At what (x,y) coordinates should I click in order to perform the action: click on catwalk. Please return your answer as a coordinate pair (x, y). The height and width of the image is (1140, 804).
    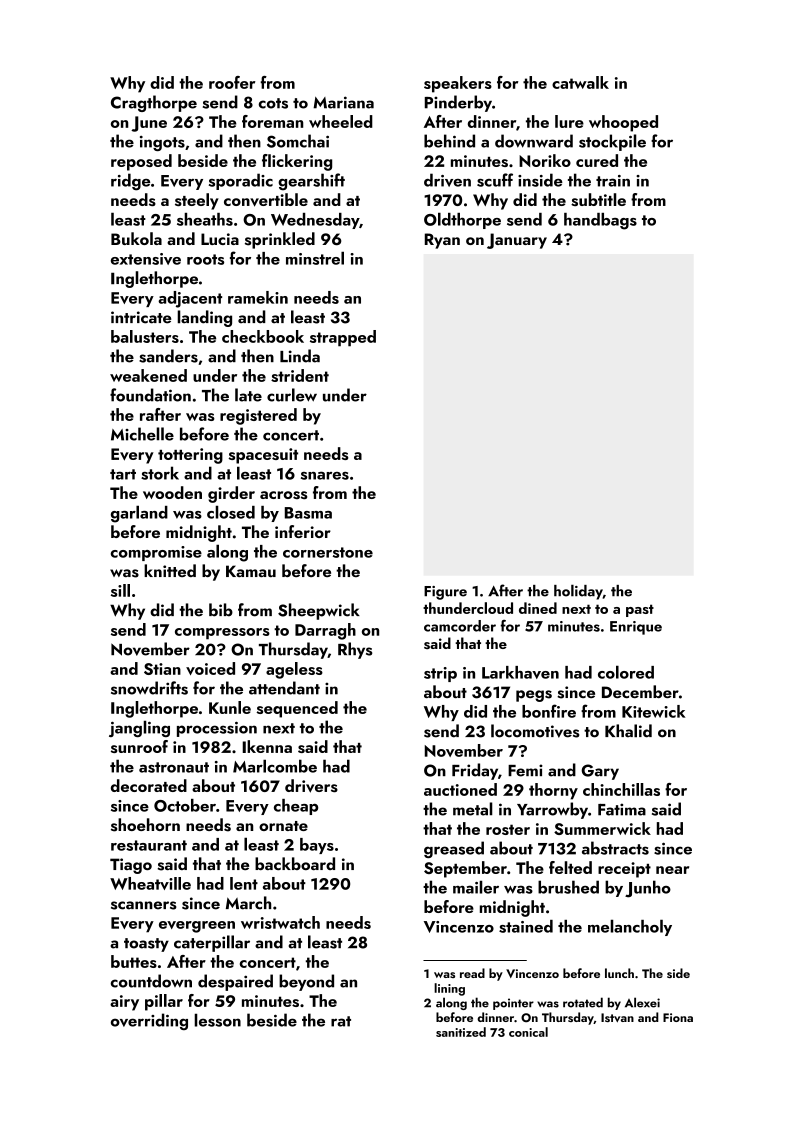
    Looking at the image, I should click on (580, 82).
